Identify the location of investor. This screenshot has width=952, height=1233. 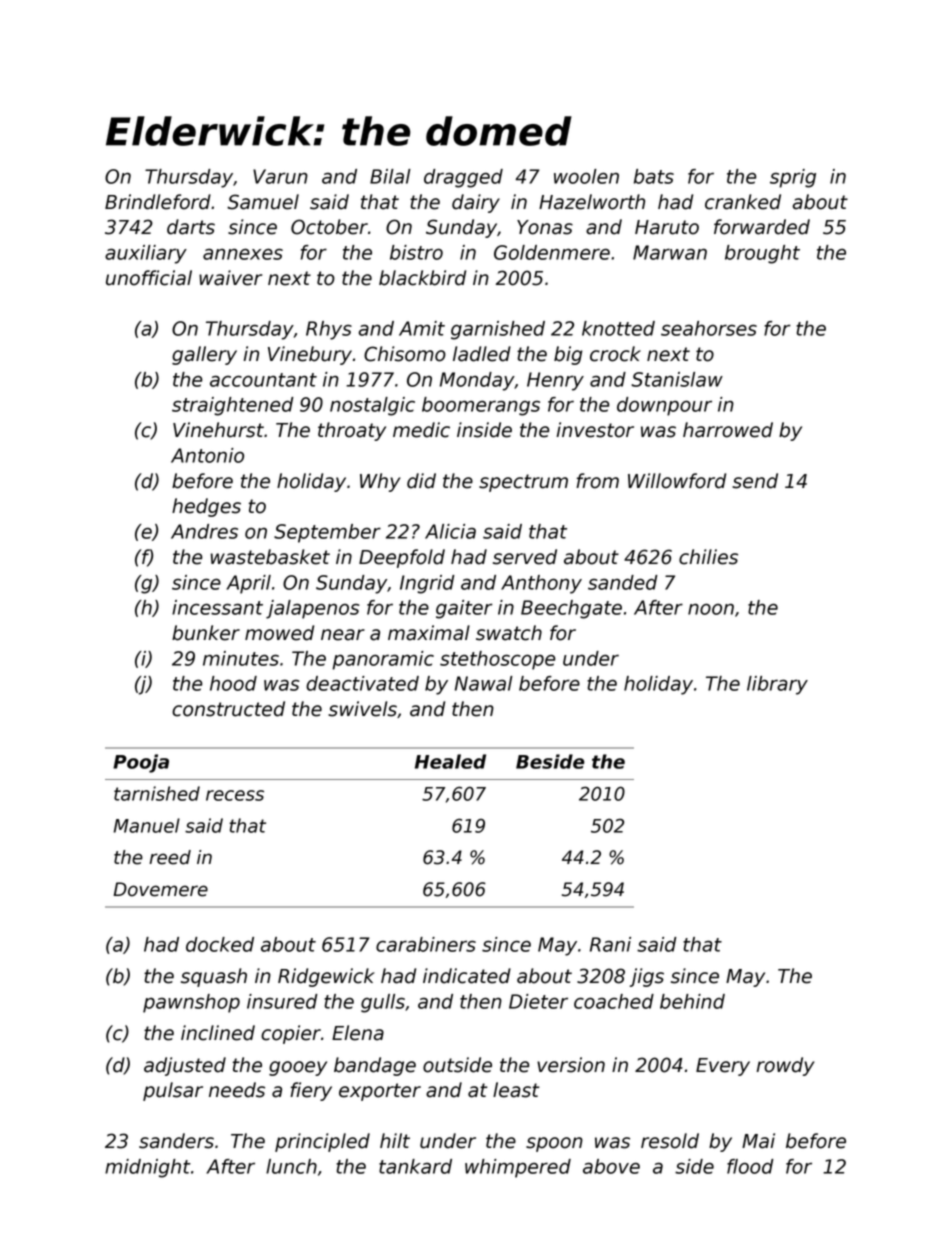
(595, 430).
